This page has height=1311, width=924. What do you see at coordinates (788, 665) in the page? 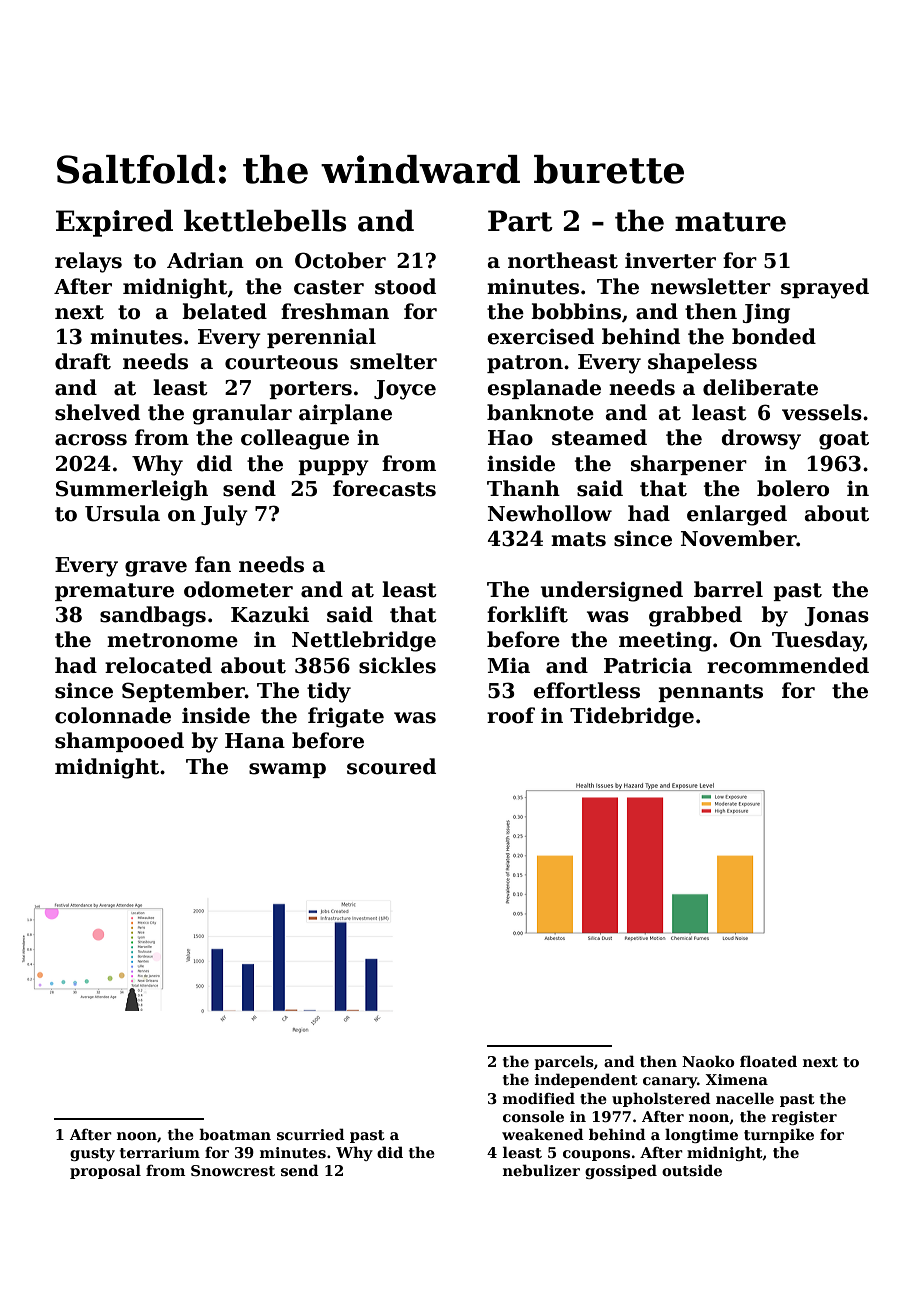
I see `recommended` at bounding box center [788, 665].
